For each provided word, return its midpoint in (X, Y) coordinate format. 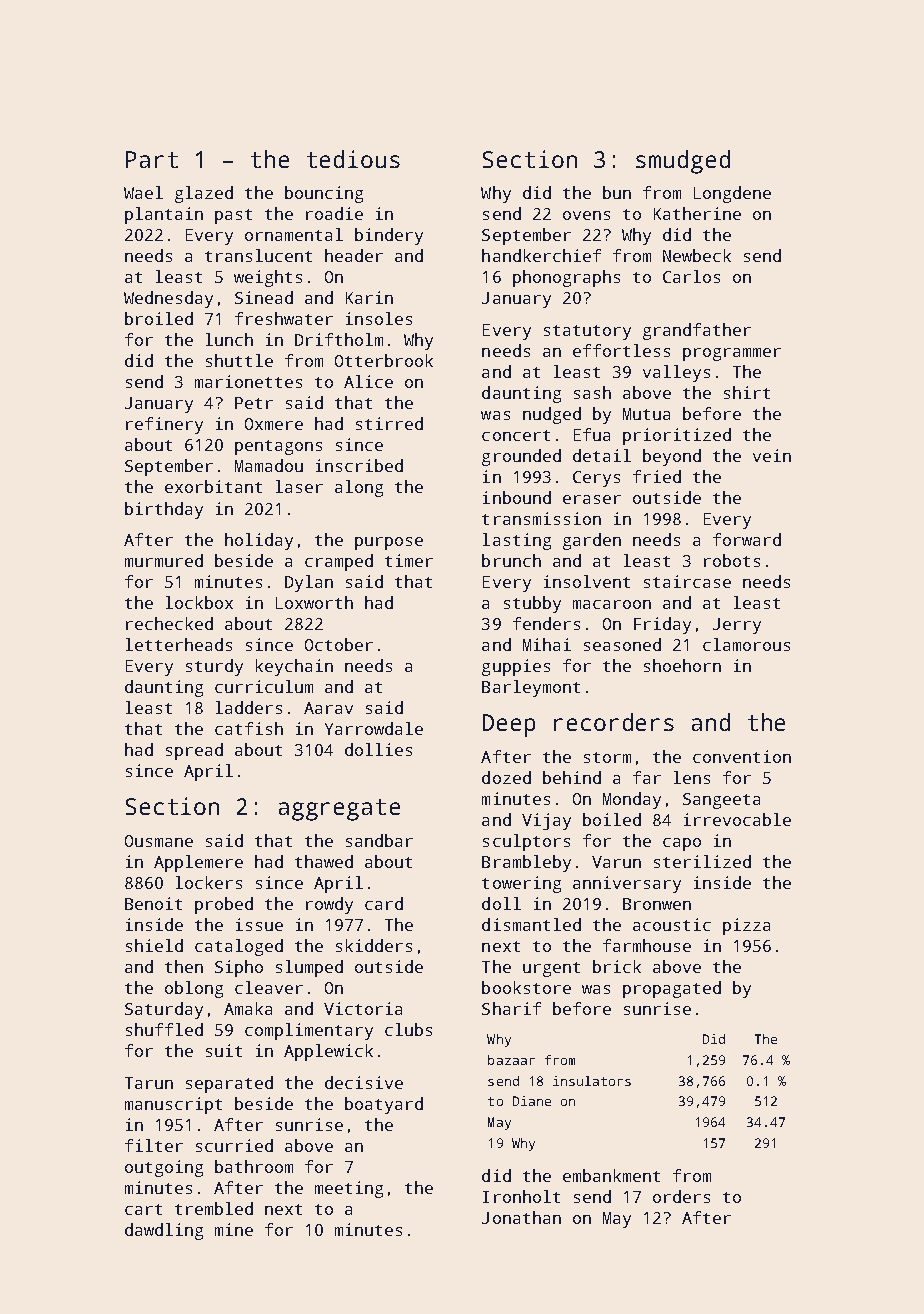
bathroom (254, 1166)
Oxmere (274, 424)
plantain (164, 215)
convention (742, 756)
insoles (379, 318)
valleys (676, 373)
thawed (324, 861)
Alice (368, 381)
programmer (732, 354)
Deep (509, 725)
